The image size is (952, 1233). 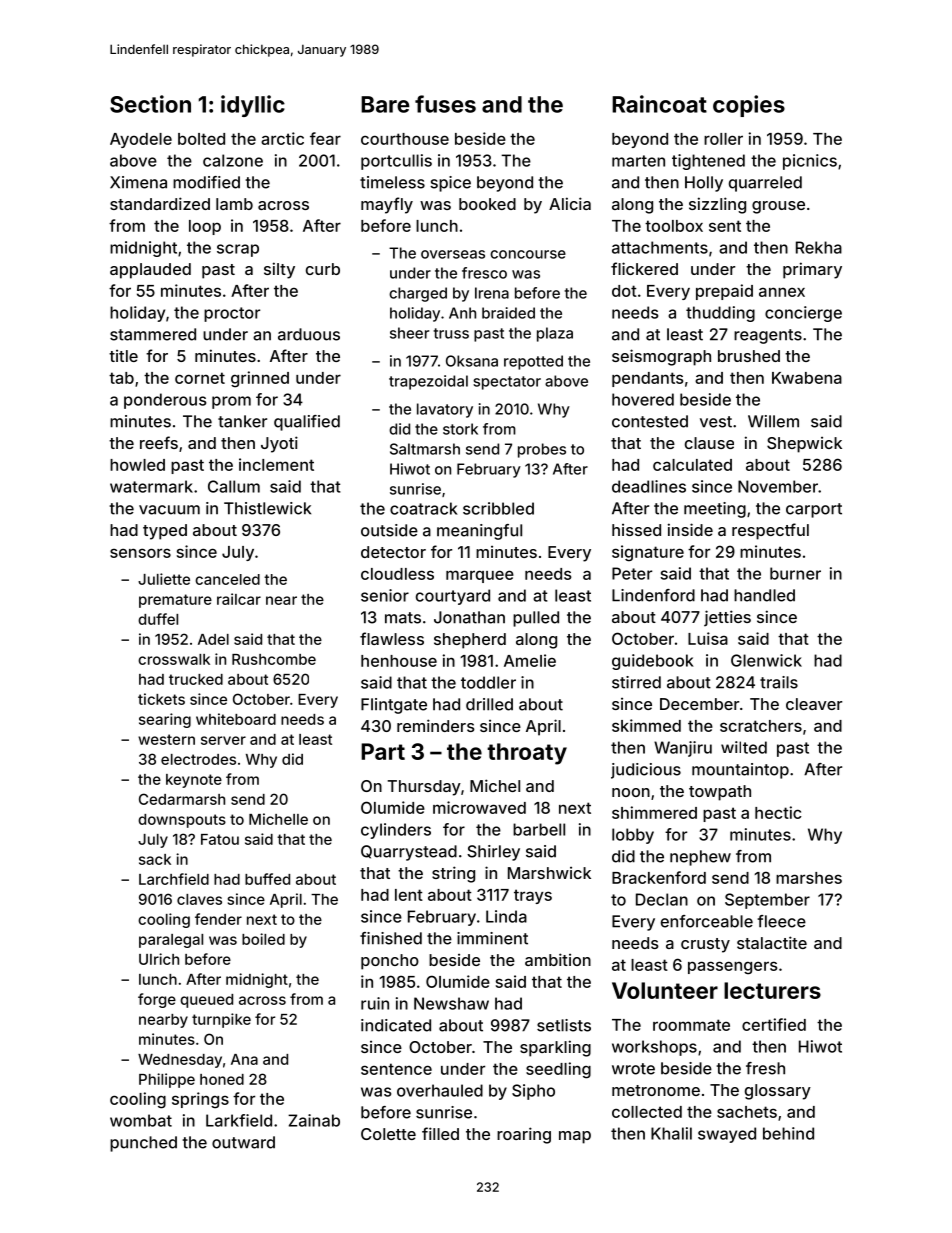 What do you see at coordinates (239, 599) in the image?
I see `railcar` at bounding box center [239, 599].
